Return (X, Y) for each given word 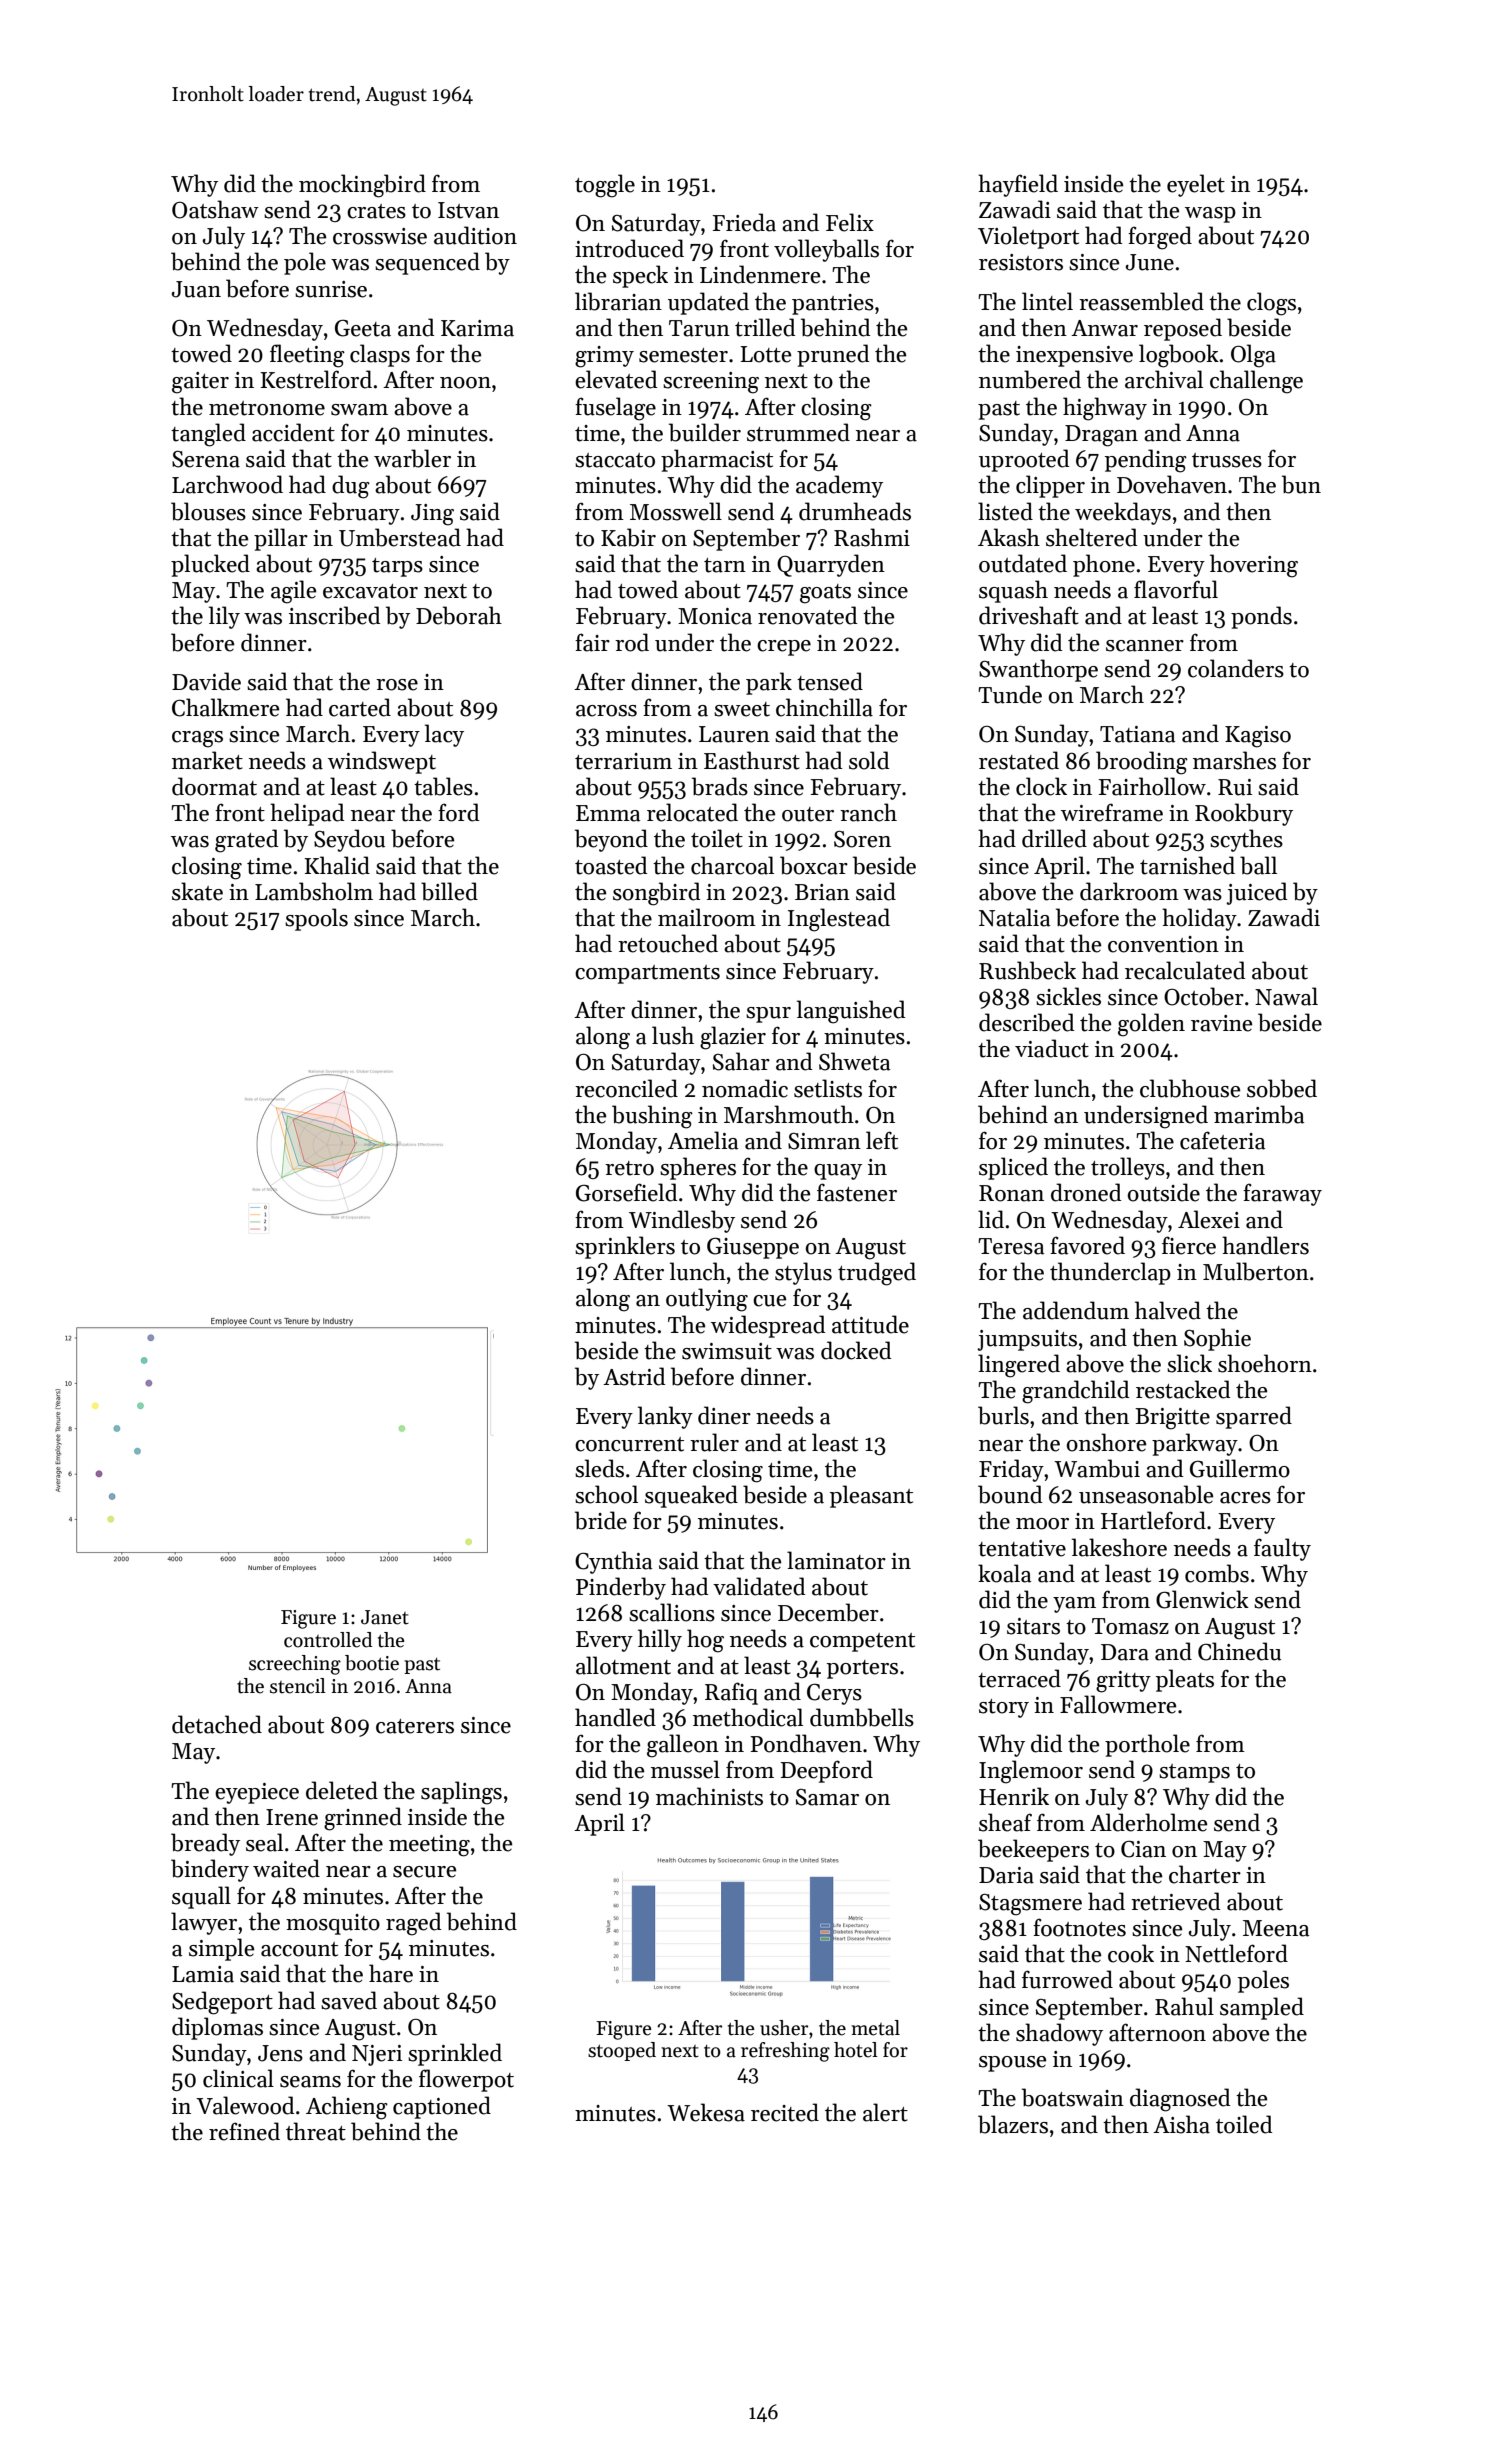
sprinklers (625, 1247)
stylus (803, 1273)
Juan (196, 289)
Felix (850, 222)
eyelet (1196, 185)
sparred (1254, 1417)
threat (316, 2131)
